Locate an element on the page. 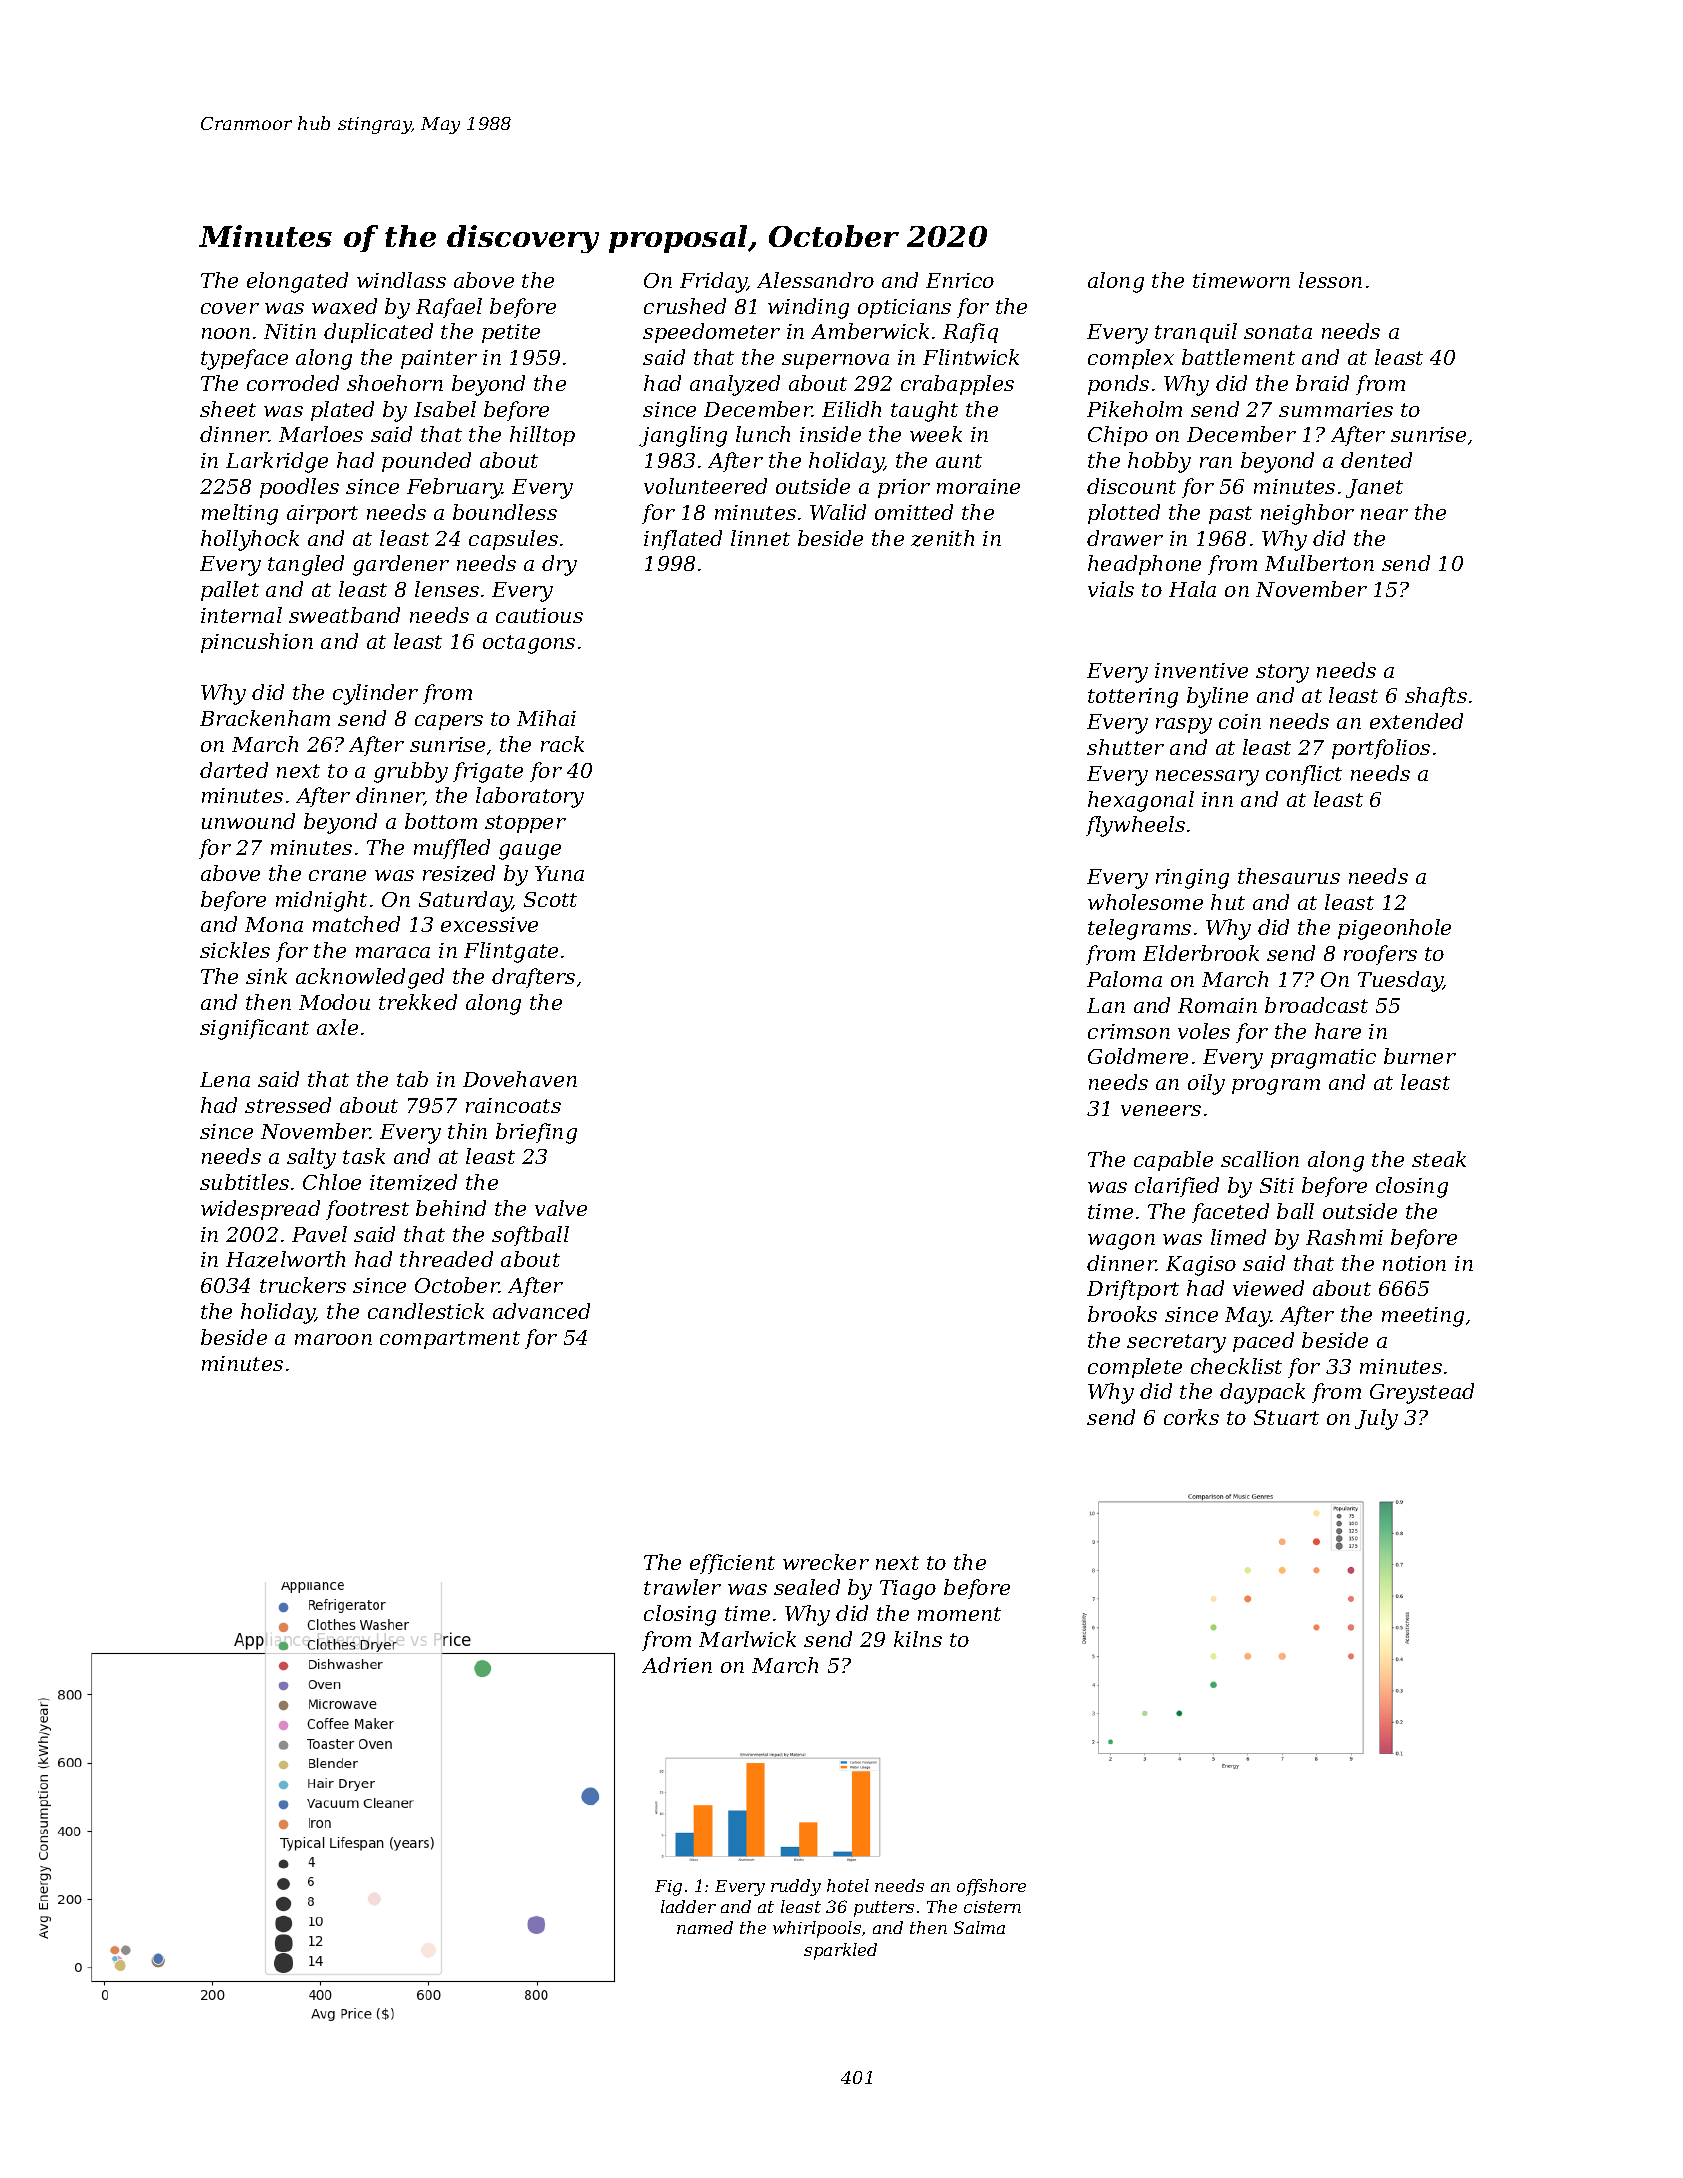 This image has width=1683, height=2178. viewed is located at coordinates (1268, 1288).
